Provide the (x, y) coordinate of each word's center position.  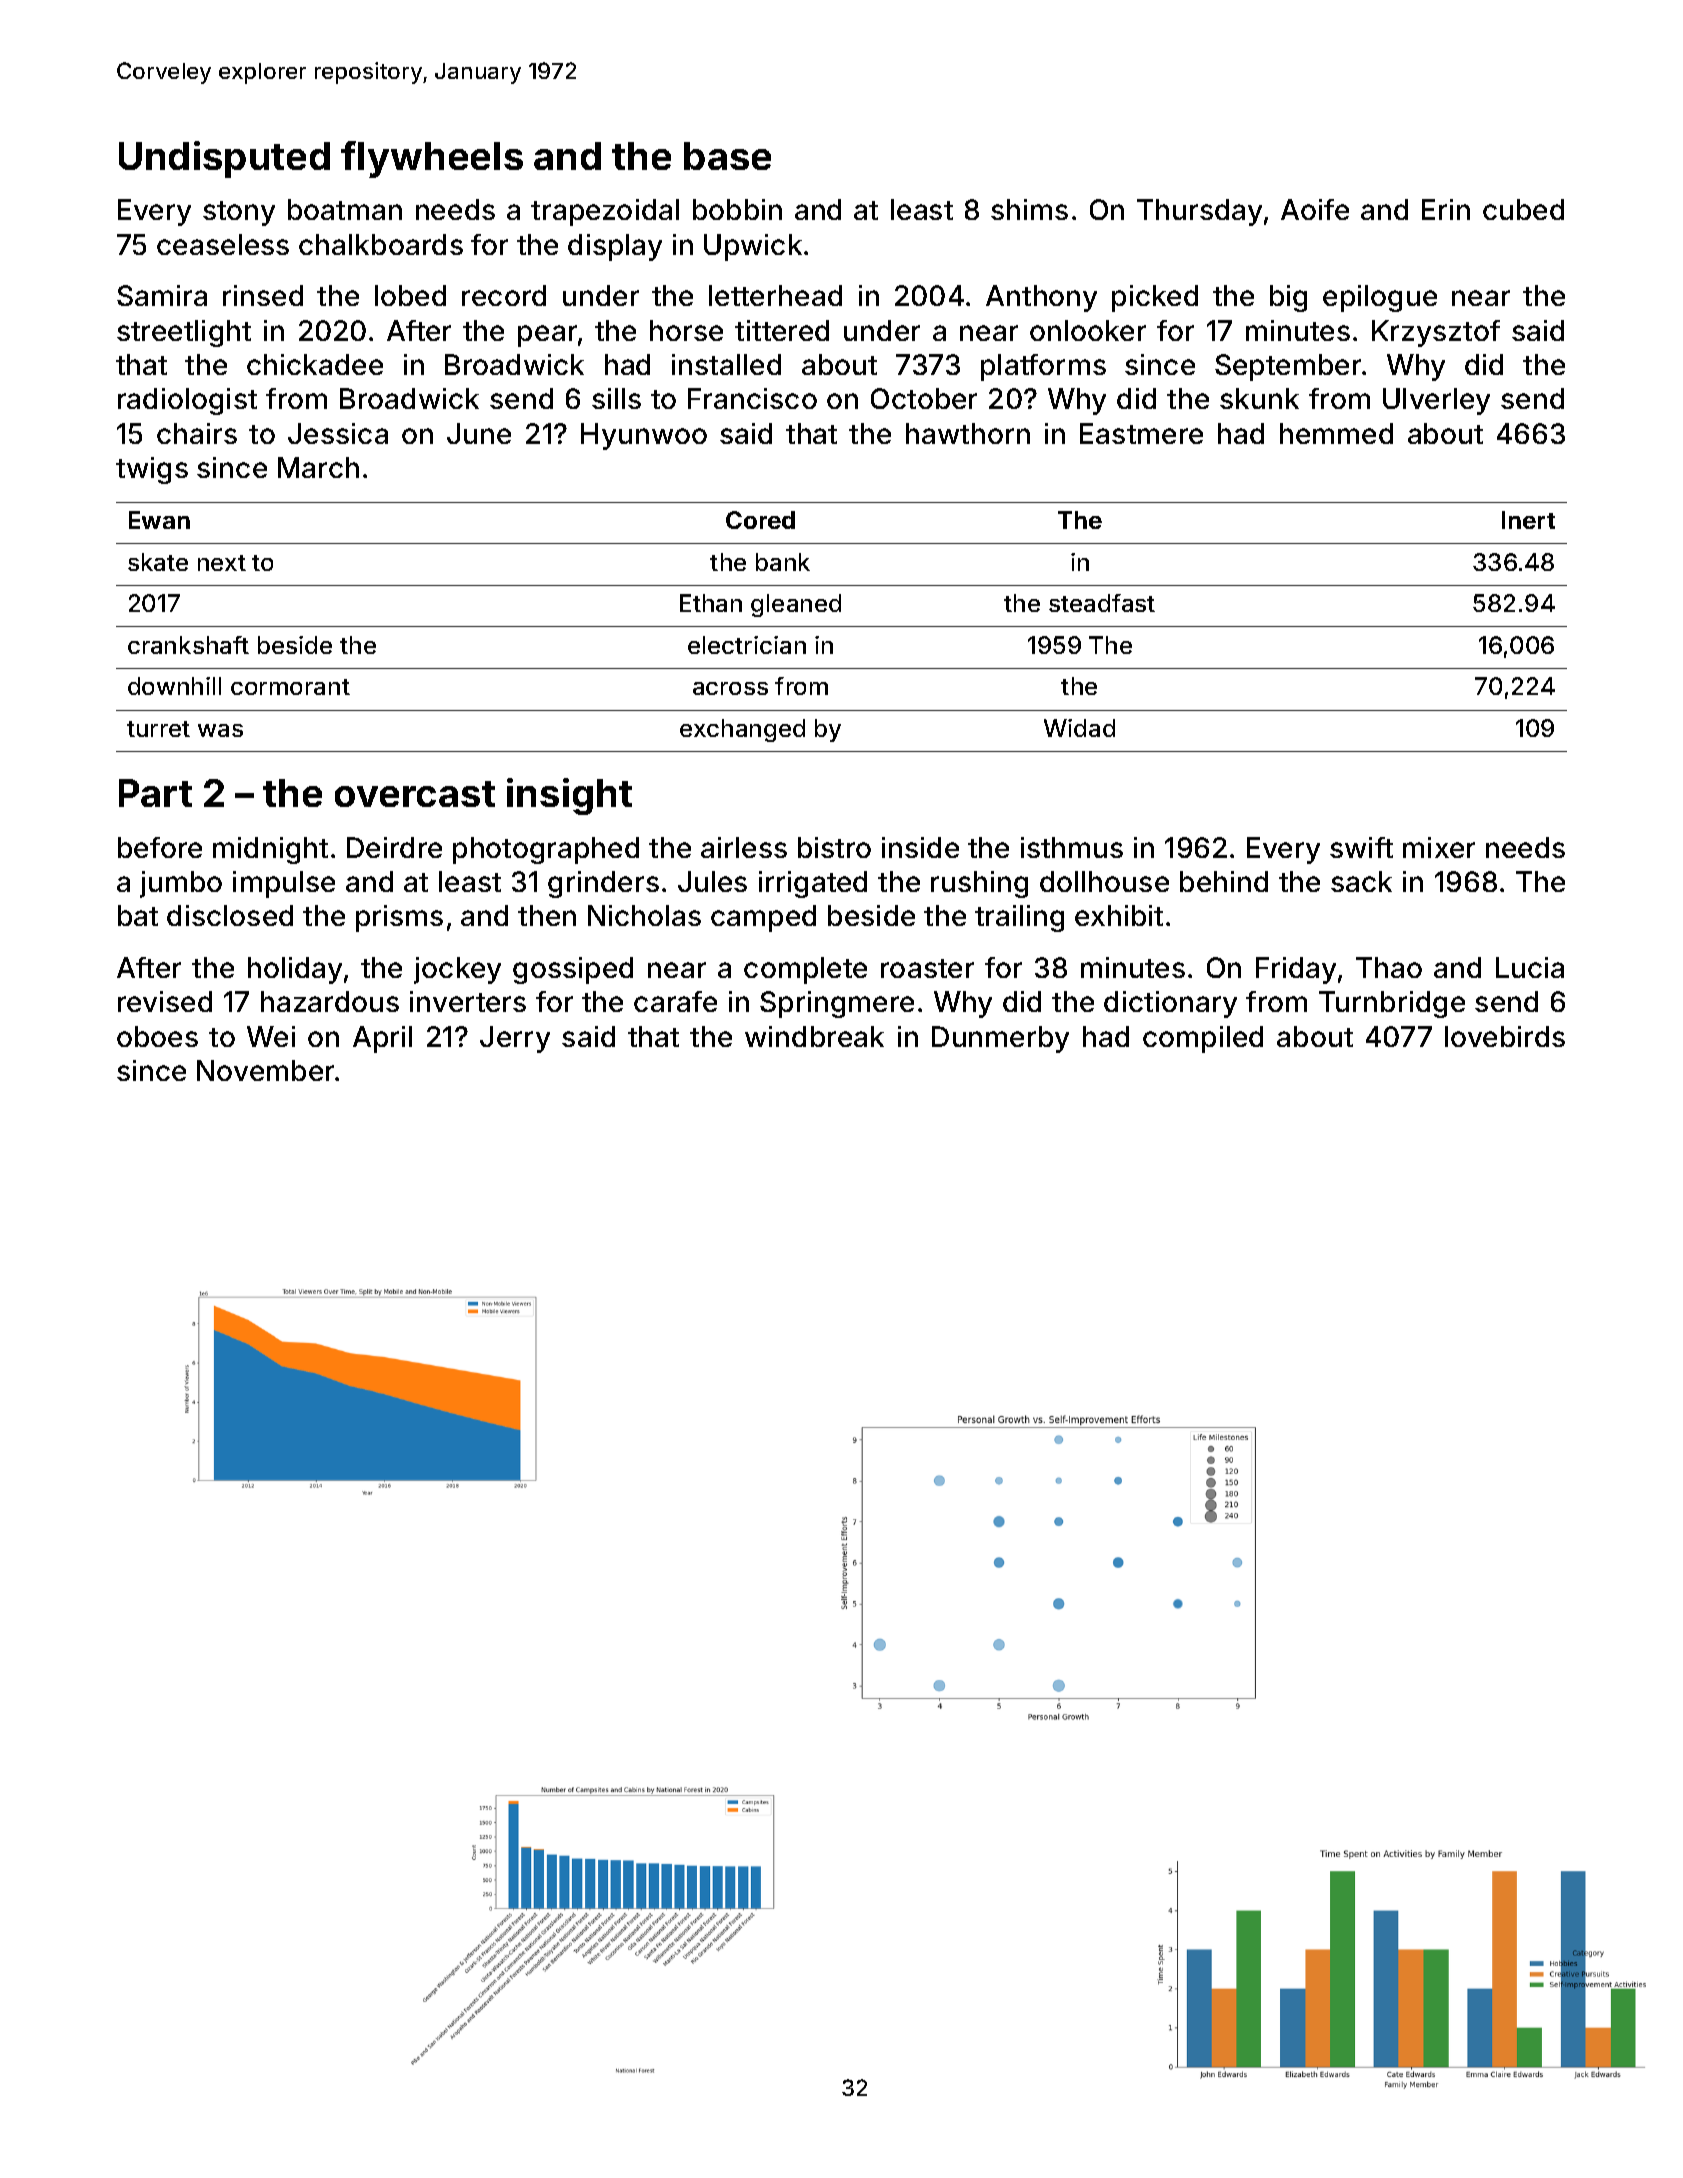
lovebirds (1505, 1036)
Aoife (1315, 209)
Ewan (159, 520)
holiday (295, 970)
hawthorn (968, 433)
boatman (345, 209)
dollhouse (1104, 881)
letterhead (775, 295)
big (1288, 298)
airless (744, 847)
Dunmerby (1000, 1039)
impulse (284, 884)
